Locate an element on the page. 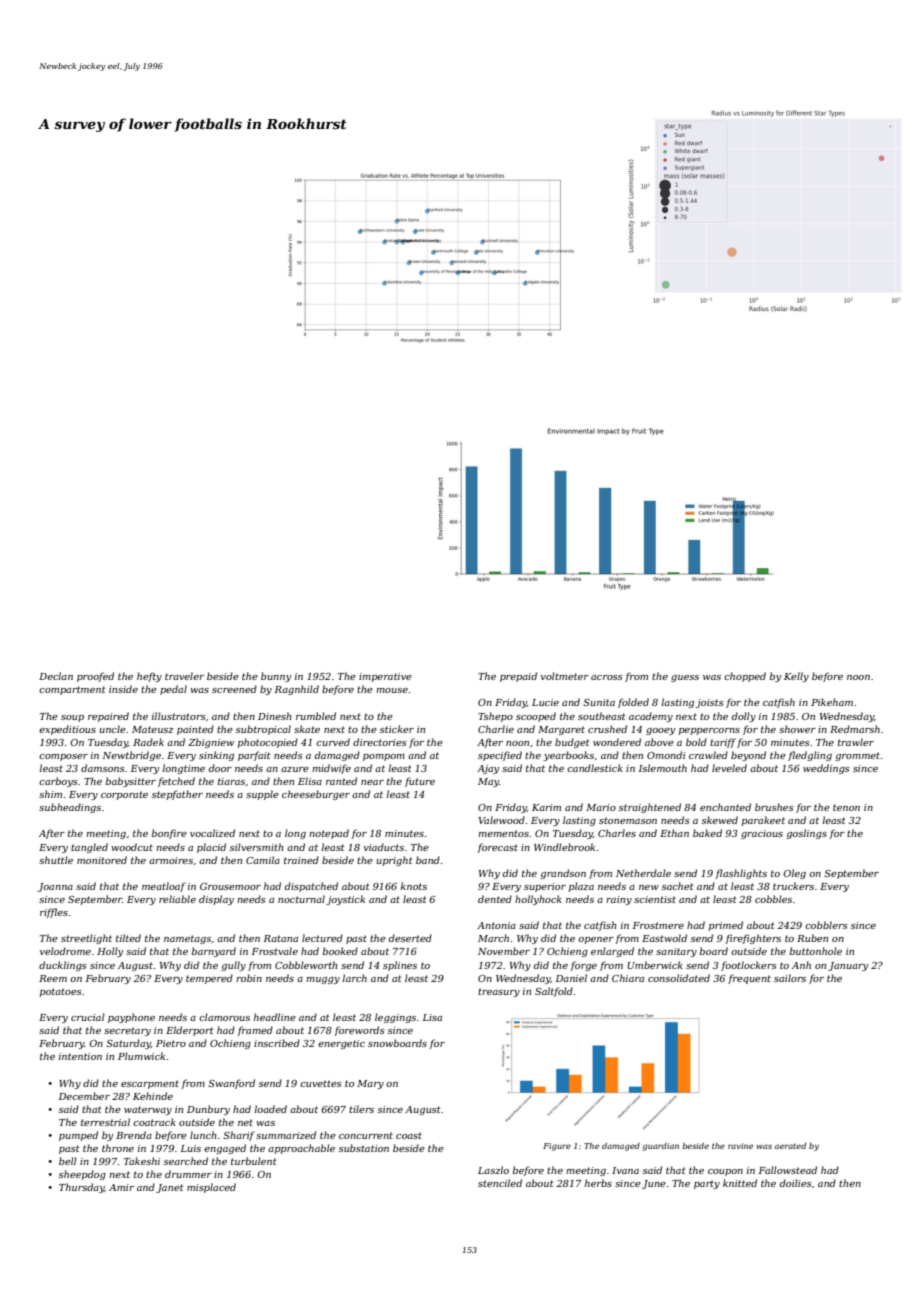  fledgling is located at coordinates (810, 756).
